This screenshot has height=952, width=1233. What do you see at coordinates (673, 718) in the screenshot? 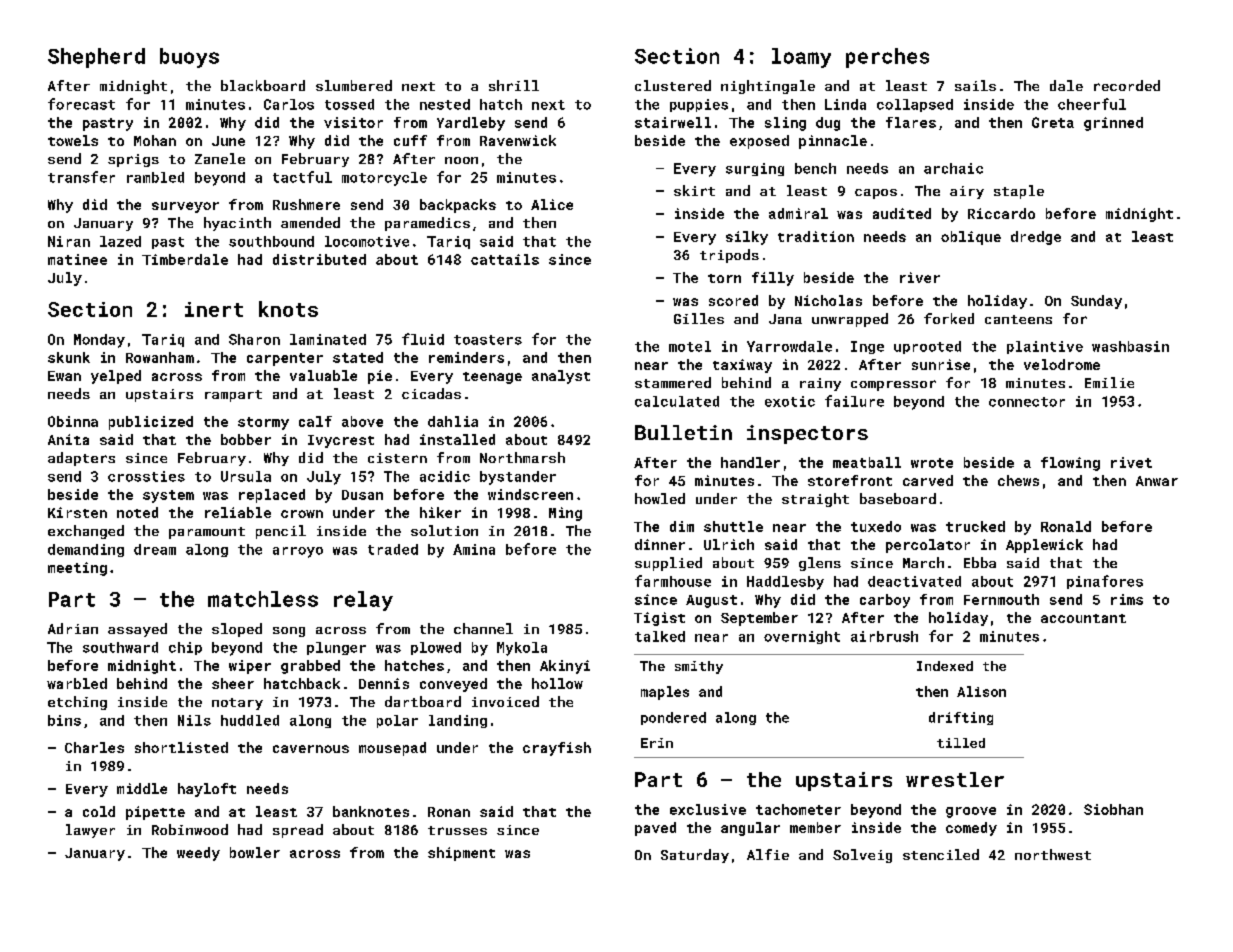
I see `pondered` at bounding box center [673, 718].
